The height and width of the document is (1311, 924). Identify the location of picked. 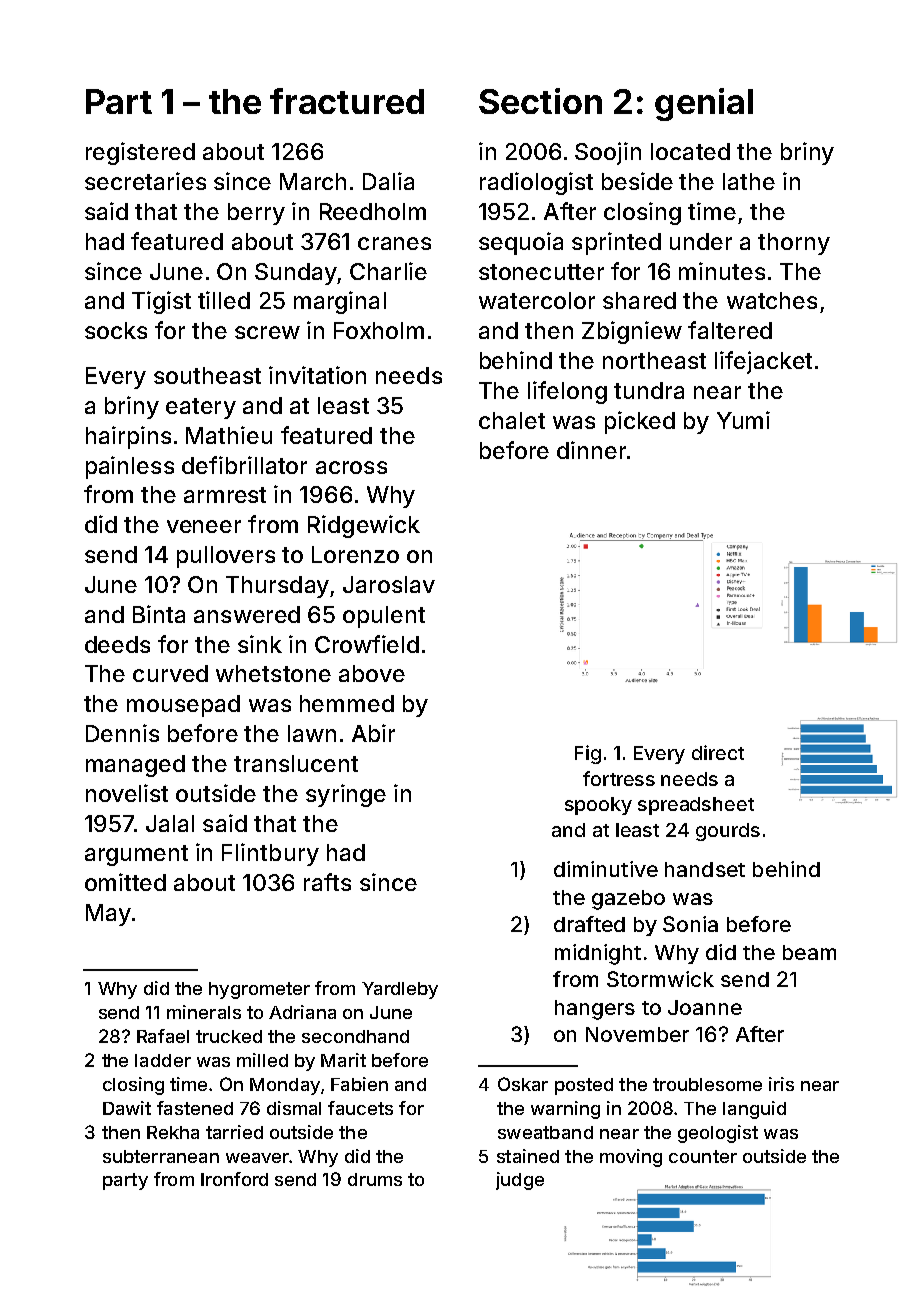
(640, 422).
